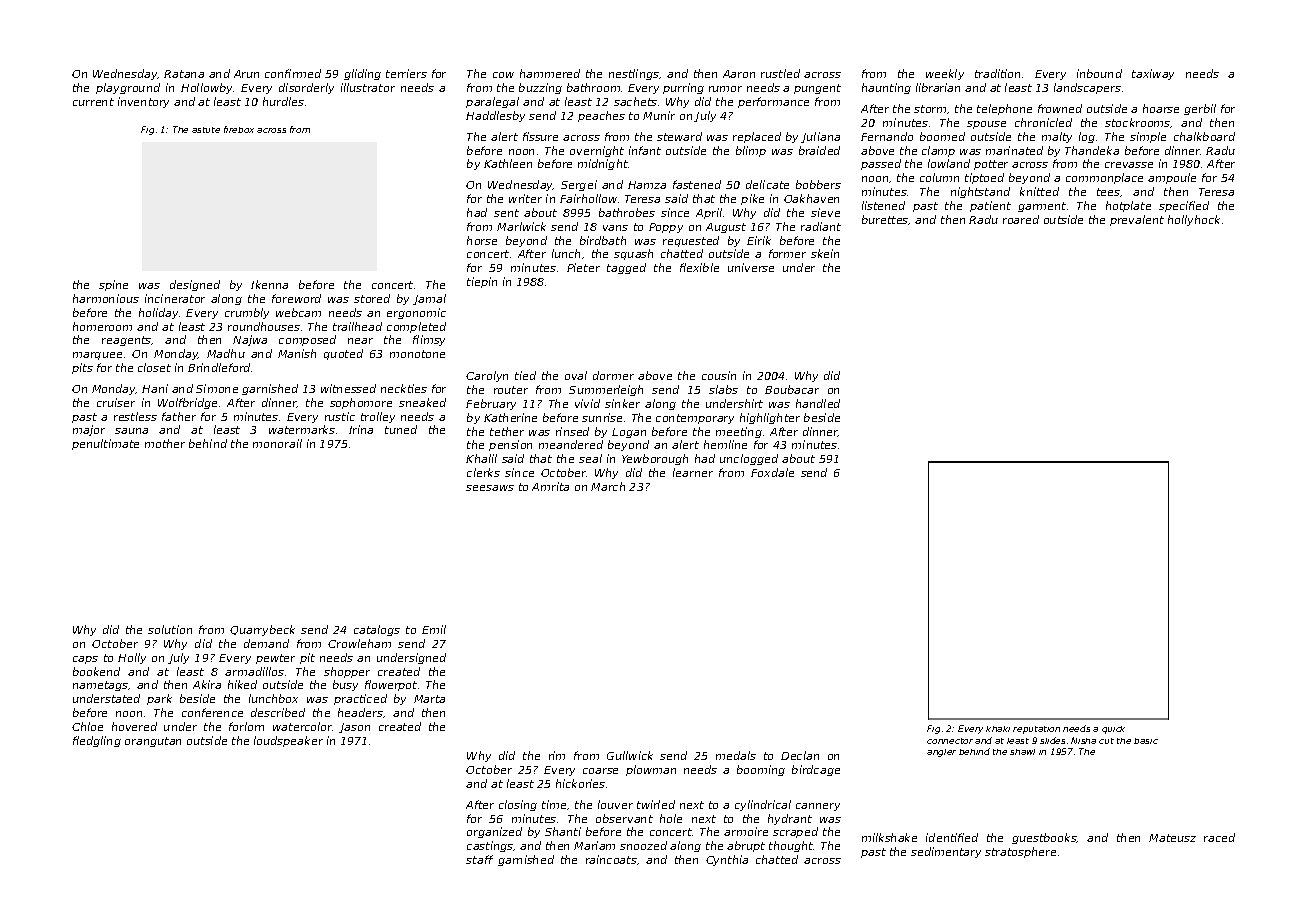  What do you see at coordinates (170, 629) in the document?
I see `solution` at bounding box center [170, 629].
